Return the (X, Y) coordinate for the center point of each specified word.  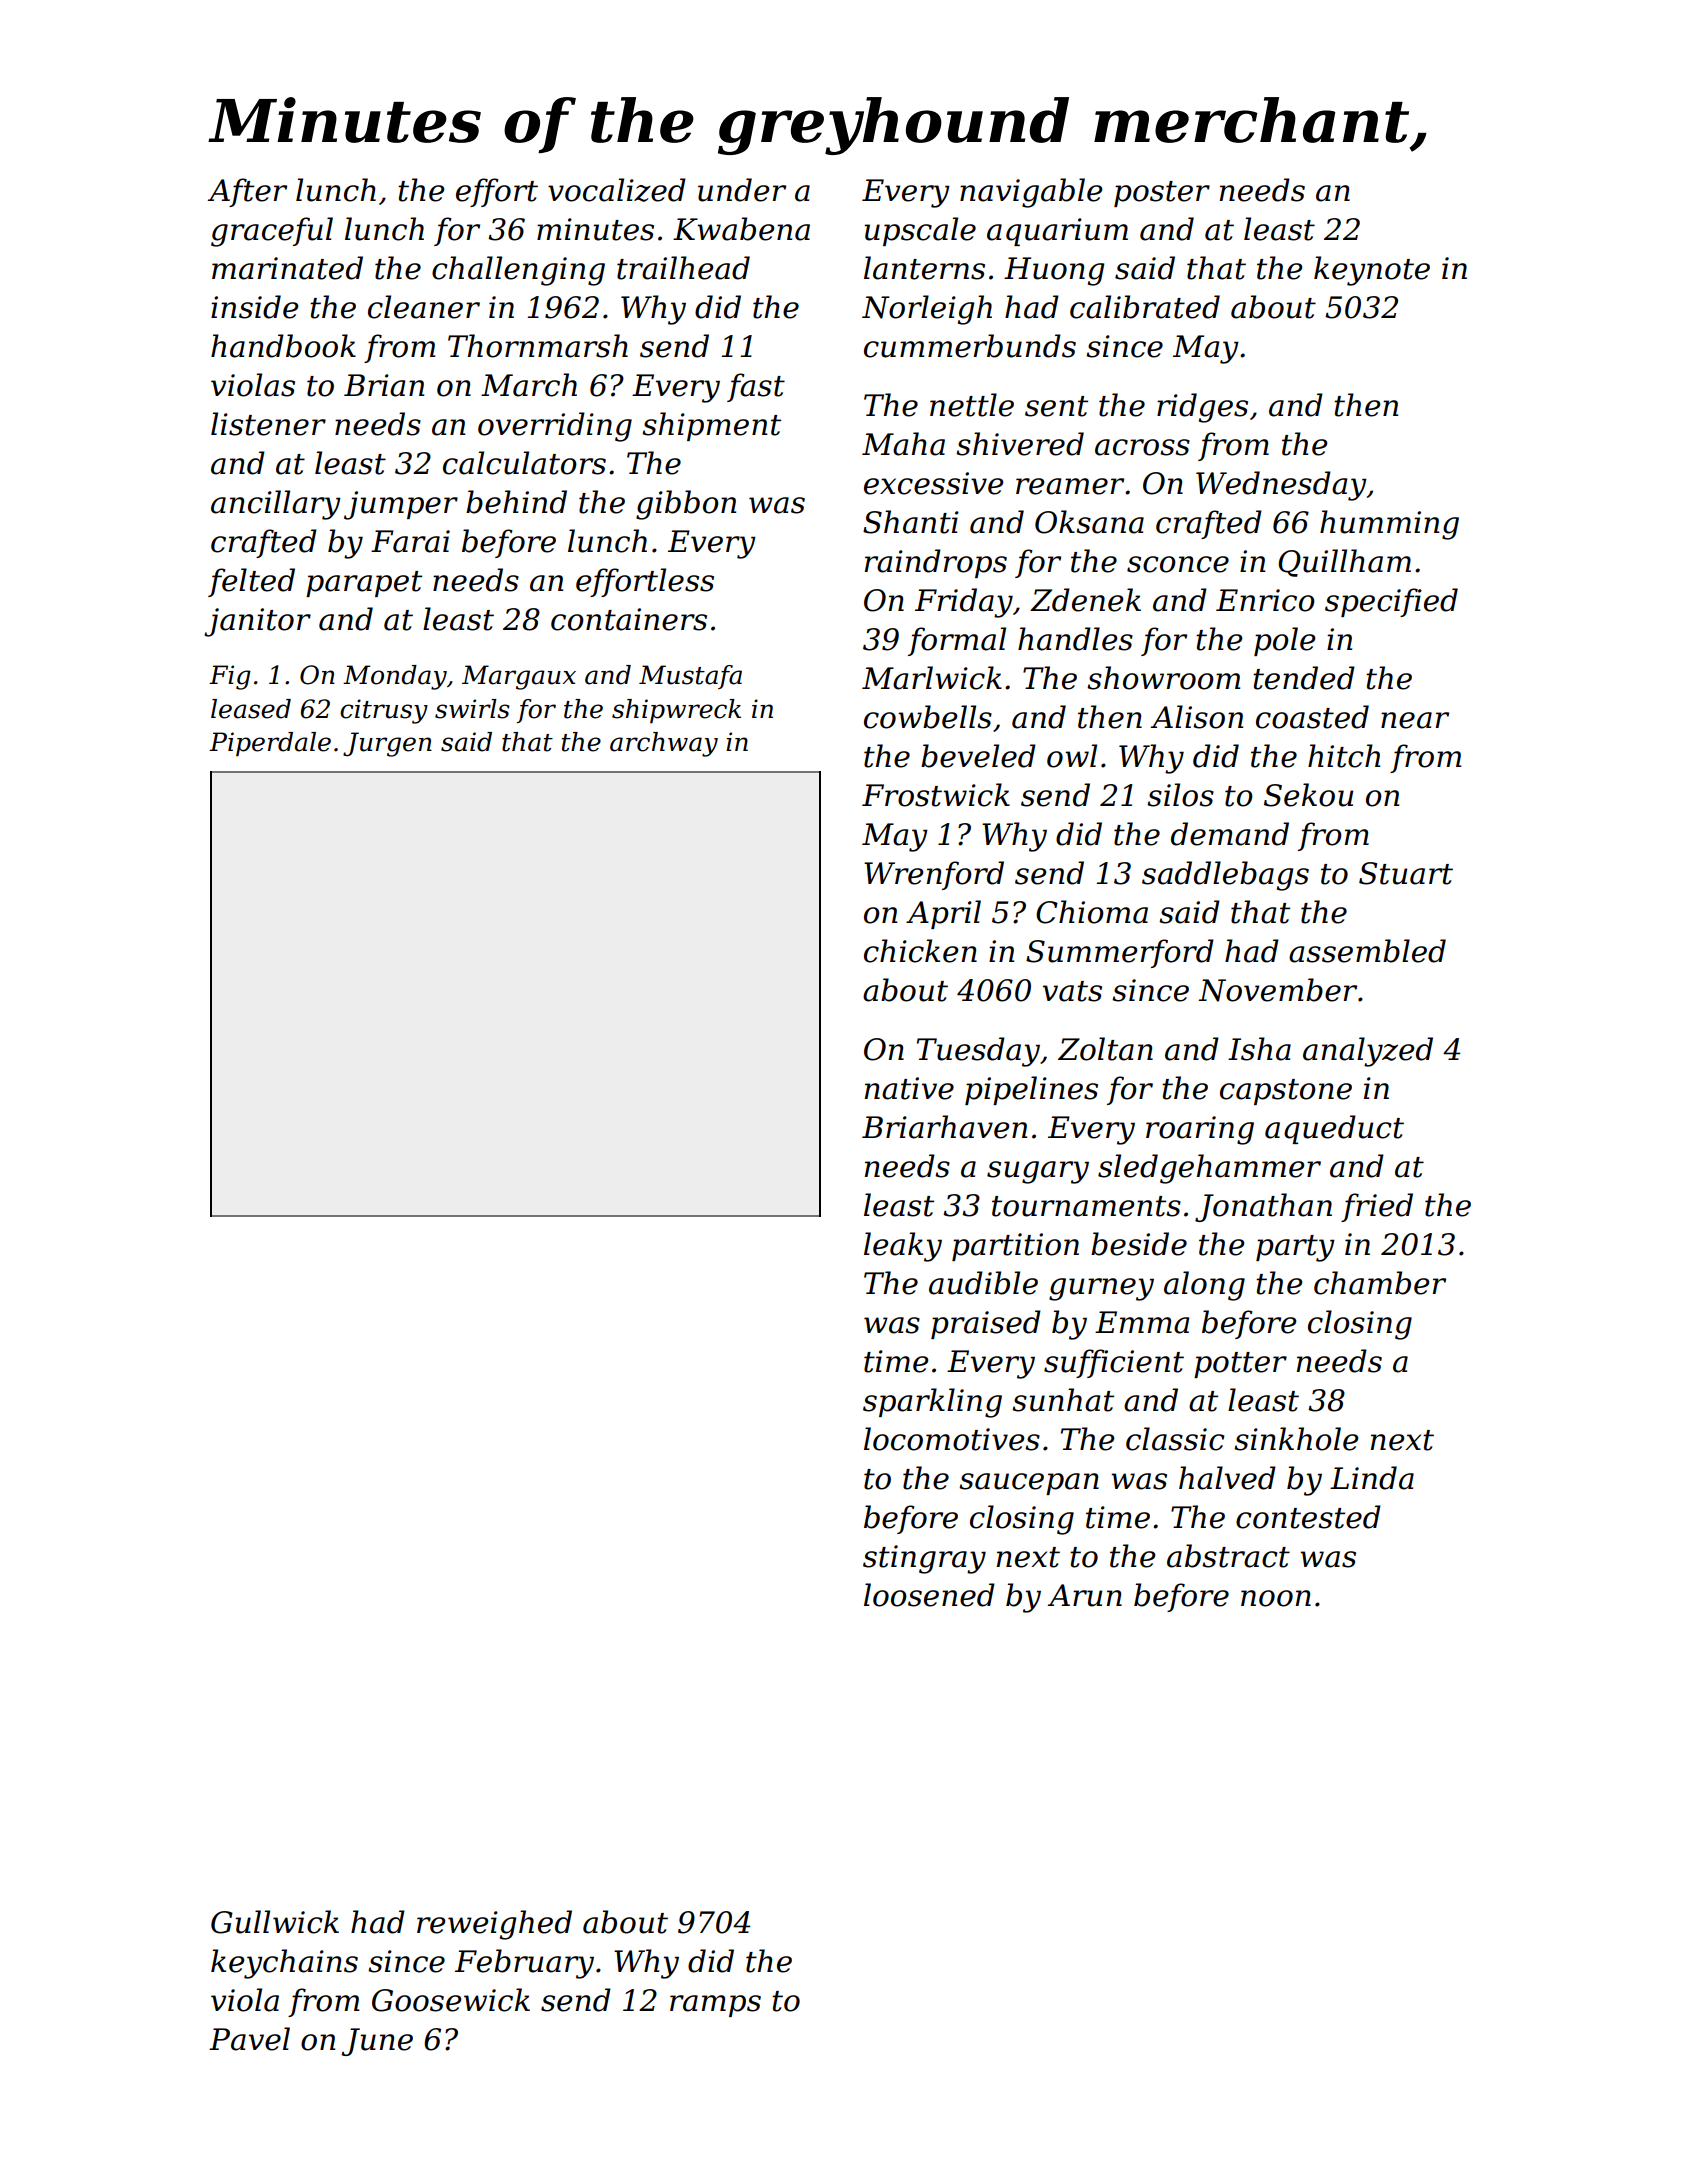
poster (1162, 194)
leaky (903, 1247)
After (247, 192)
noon (1276, 1598)
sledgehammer (1209, 1169)
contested (1308, 1517)
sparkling (932, 1403)
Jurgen (387, 744)
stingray (924, 1559)
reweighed (494, 1925)
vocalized (617, 190)
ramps (715, 2006)
